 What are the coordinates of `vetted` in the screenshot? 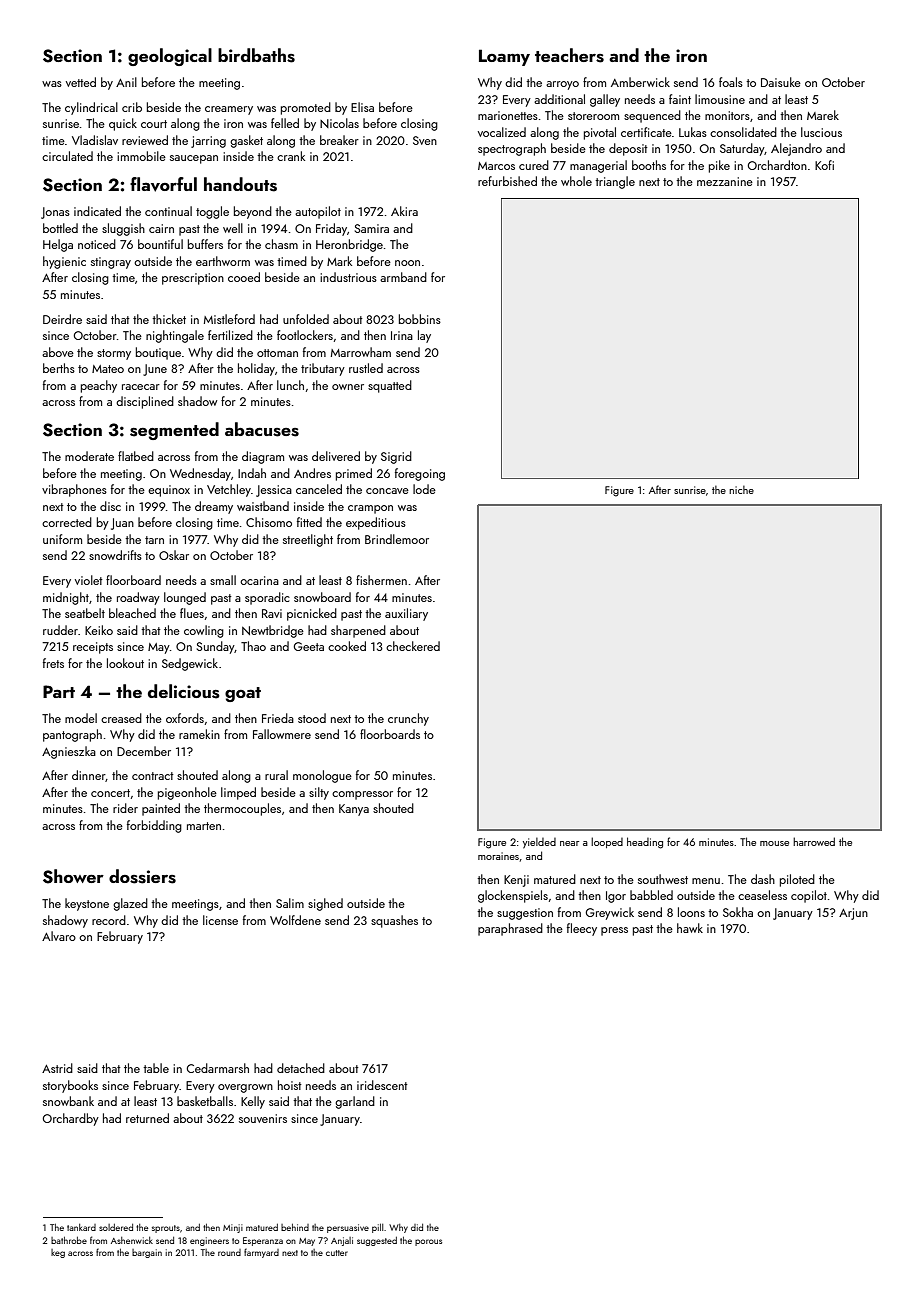 It's located at (81, 82).
